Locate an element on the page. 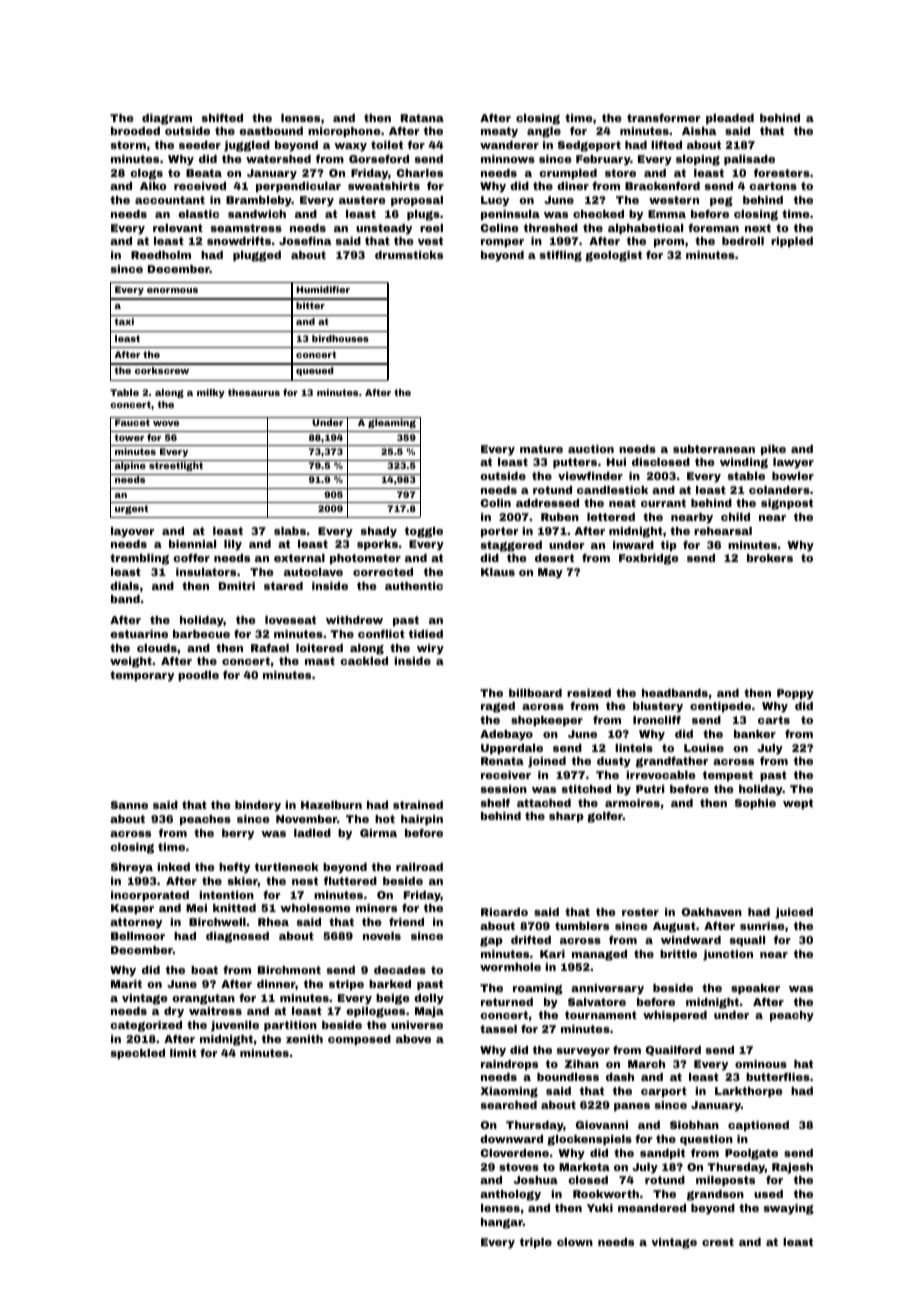 The width and height of the page is (924, 1308). slabs is located at coordinates (290, 531).
